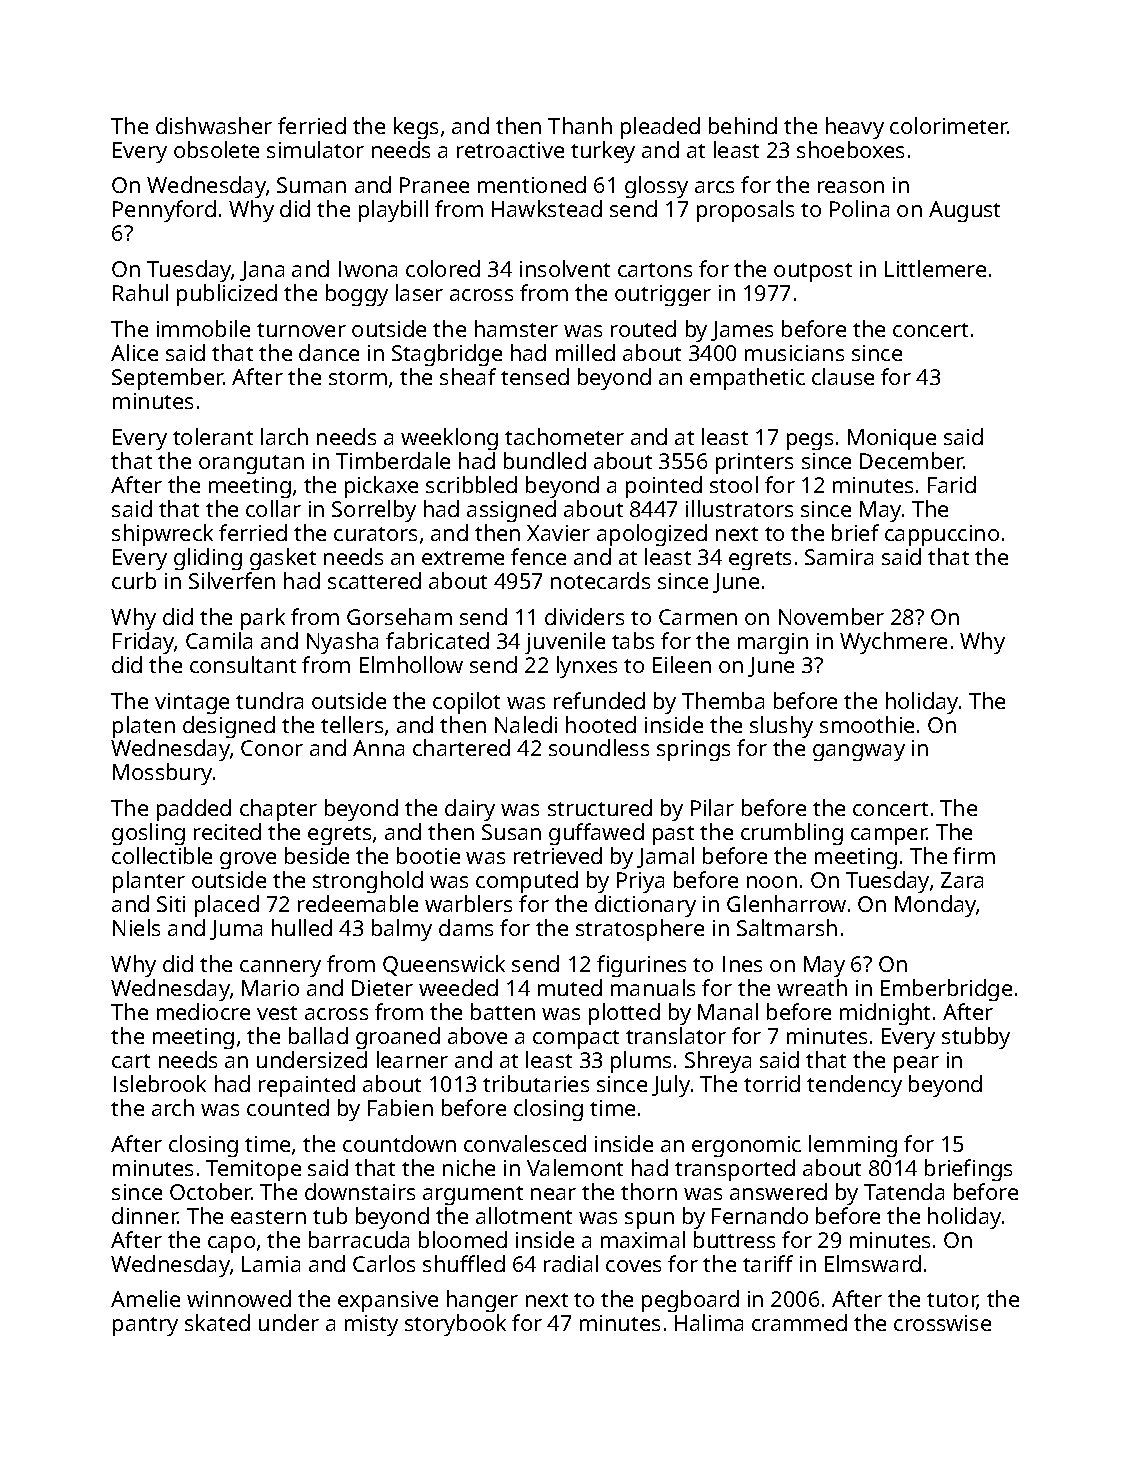 This document has height=1468, width=1134. Describe the element at coordinates (236, 930) in the document. I see `Juma` at that location.
